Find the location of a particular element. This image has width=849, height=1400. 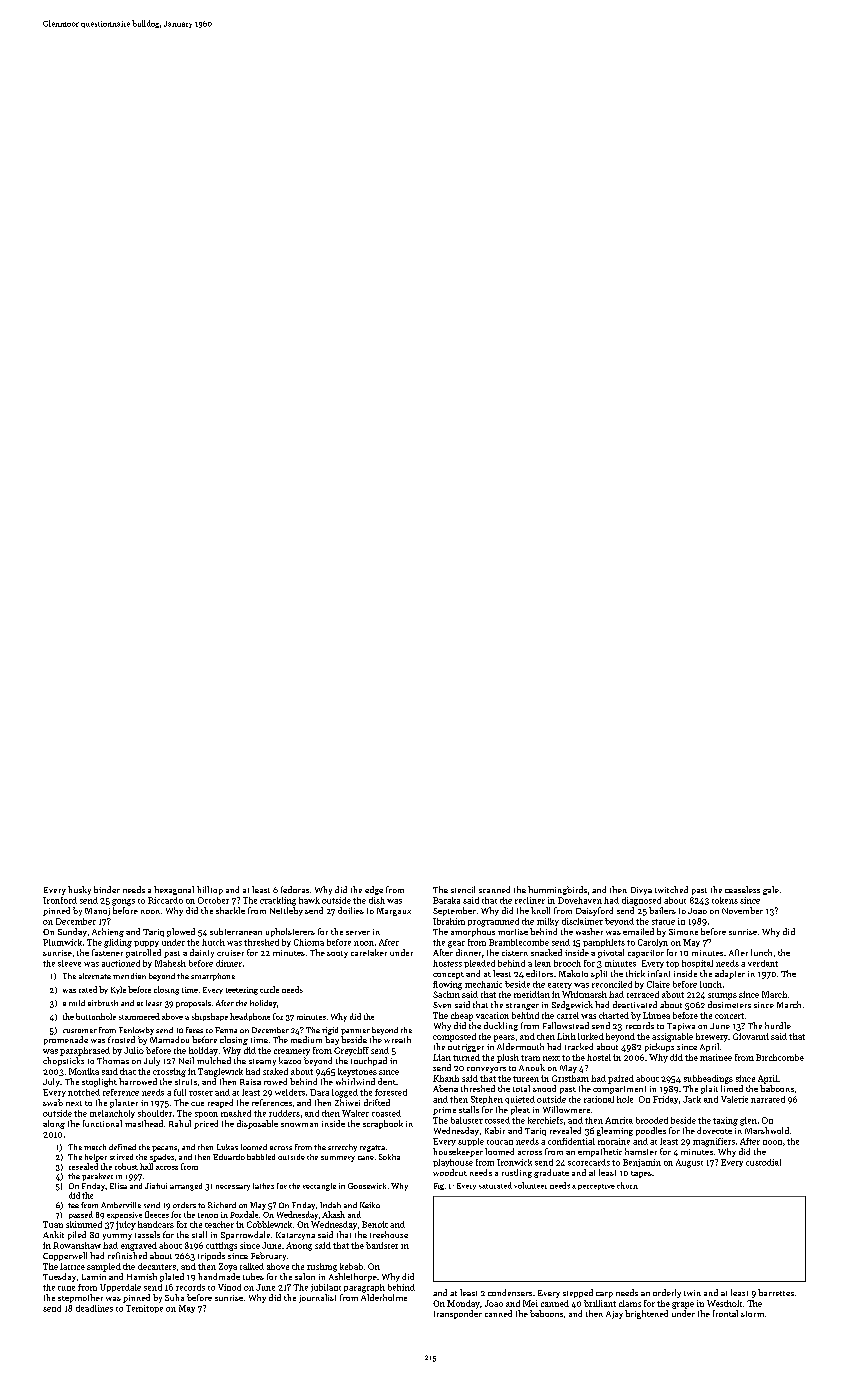

treehouse is located at coordinates (389, 1234).
